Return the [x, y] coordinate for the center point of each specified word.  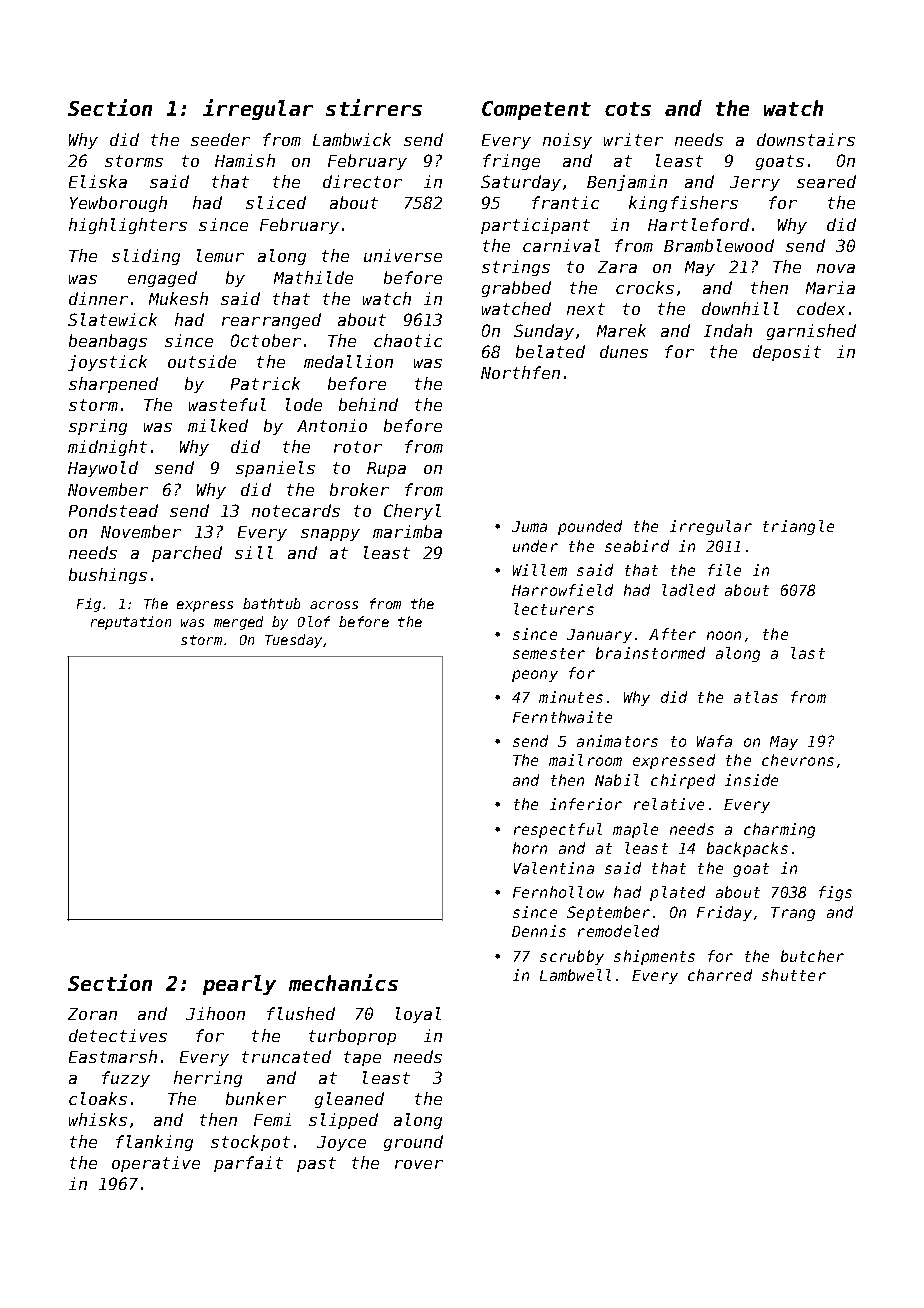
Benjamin [627, 183]
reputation [131, 623]
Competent [536, 110]
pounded [590, 527]
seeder [220, 139]
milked [218, 425]
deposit [787, 353]
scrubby [572, 957]
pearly [239, 985]
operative [156, 1164]
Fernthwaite [562, 717]
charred [720, 975]
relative [669, 804]
